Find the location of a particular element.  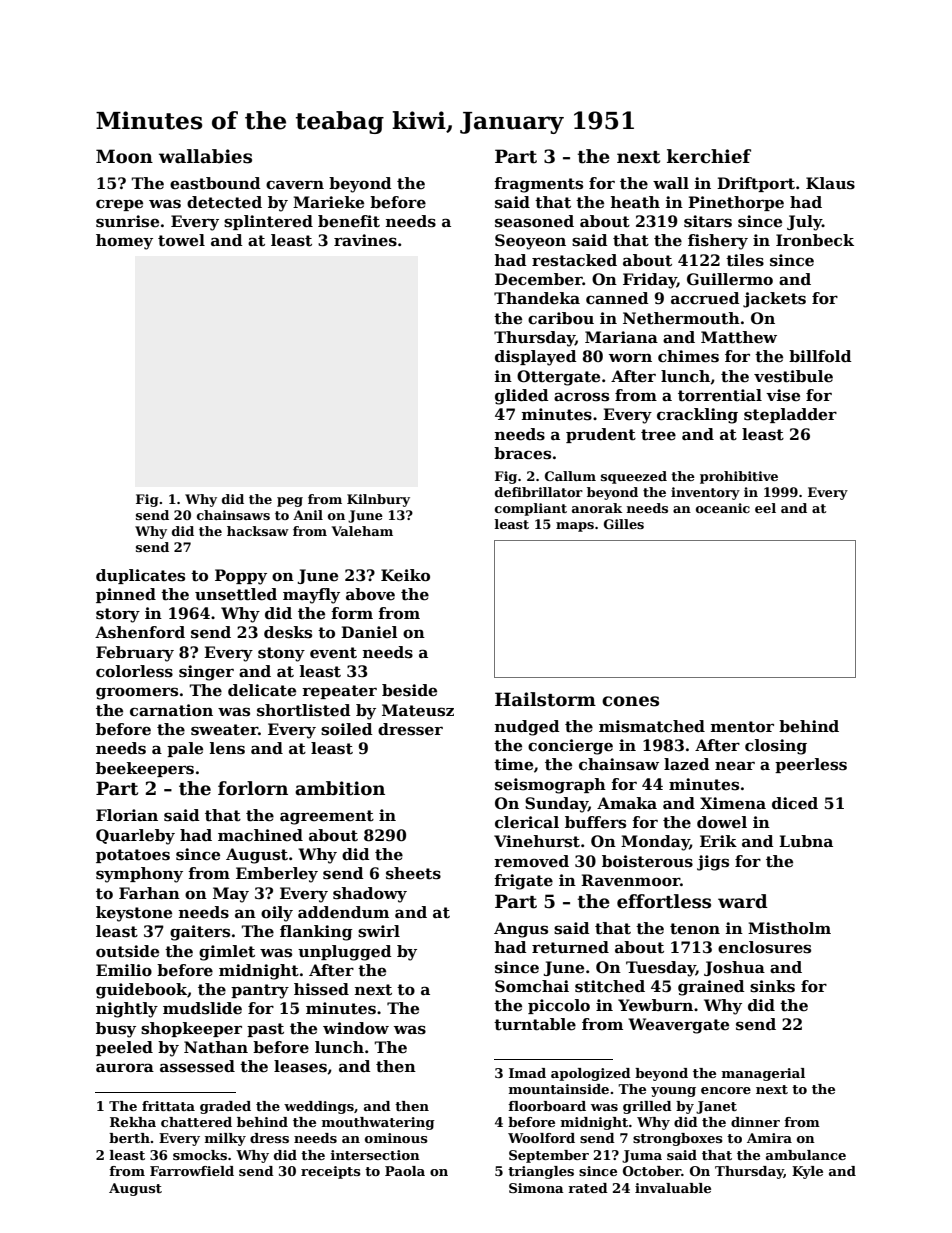

nudged is located at coordinates (527, 728).
